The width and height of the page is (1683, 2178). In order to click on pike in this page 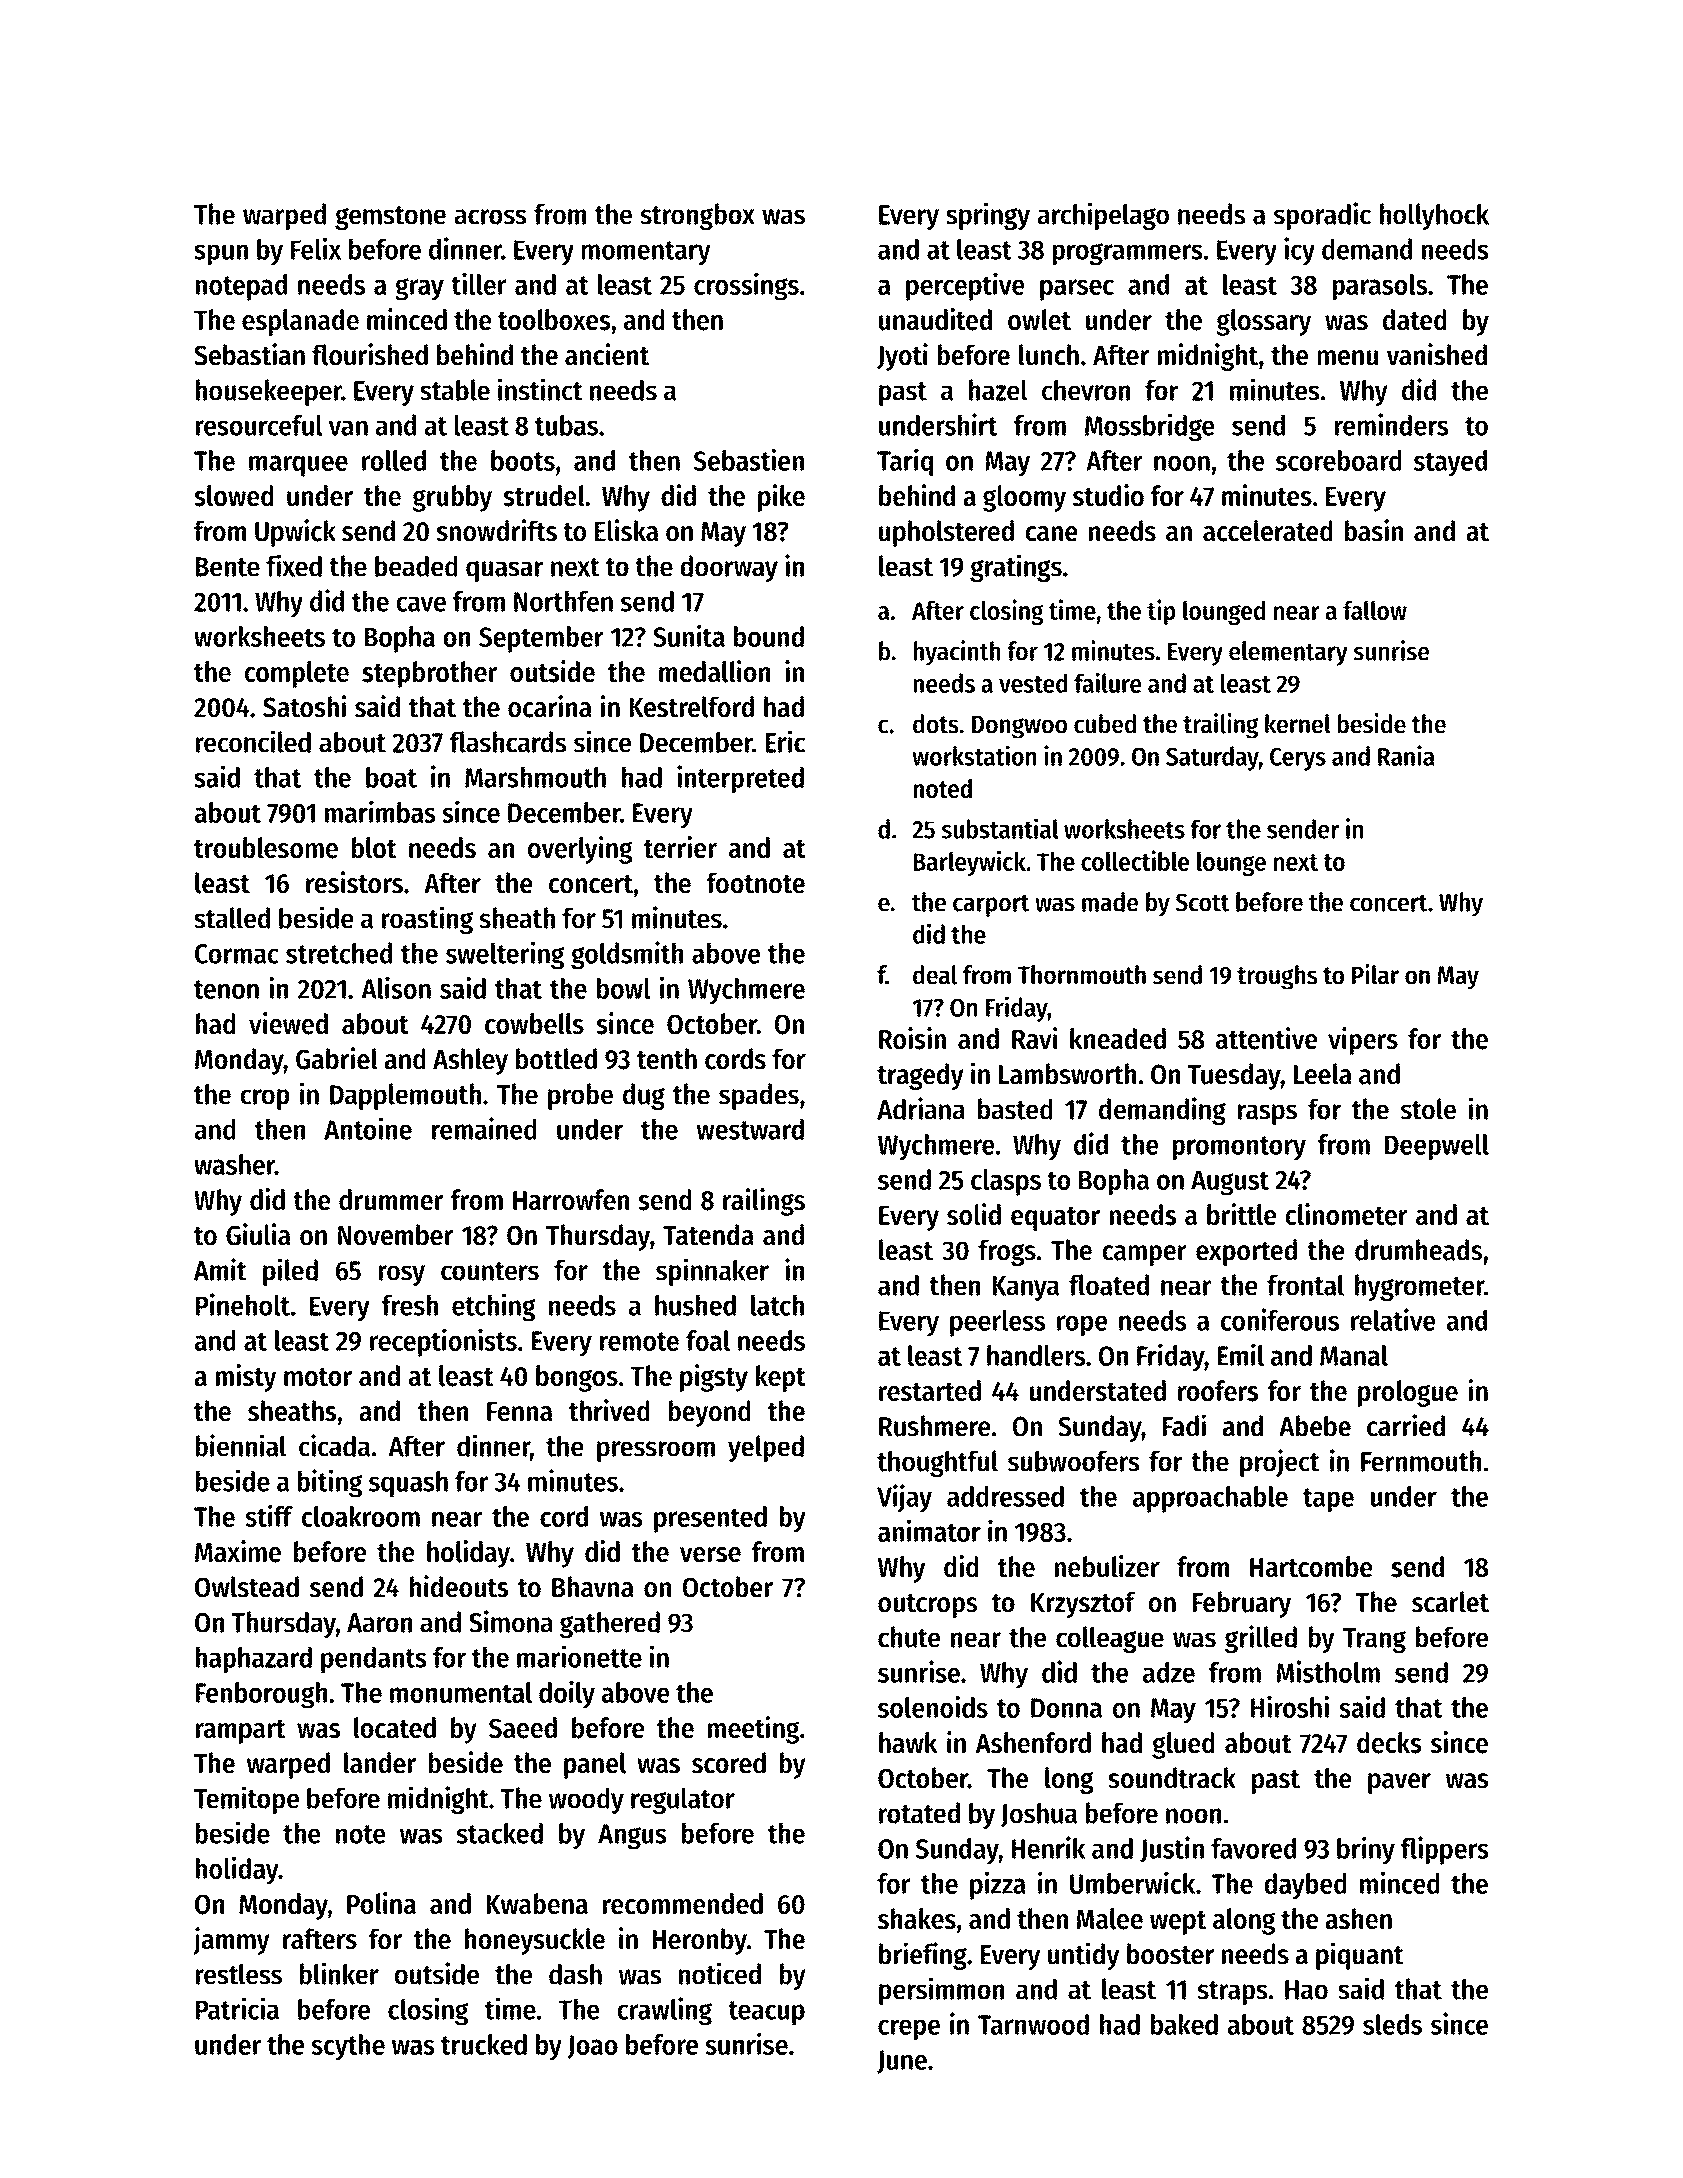, I will do `click(781, 498)`.
